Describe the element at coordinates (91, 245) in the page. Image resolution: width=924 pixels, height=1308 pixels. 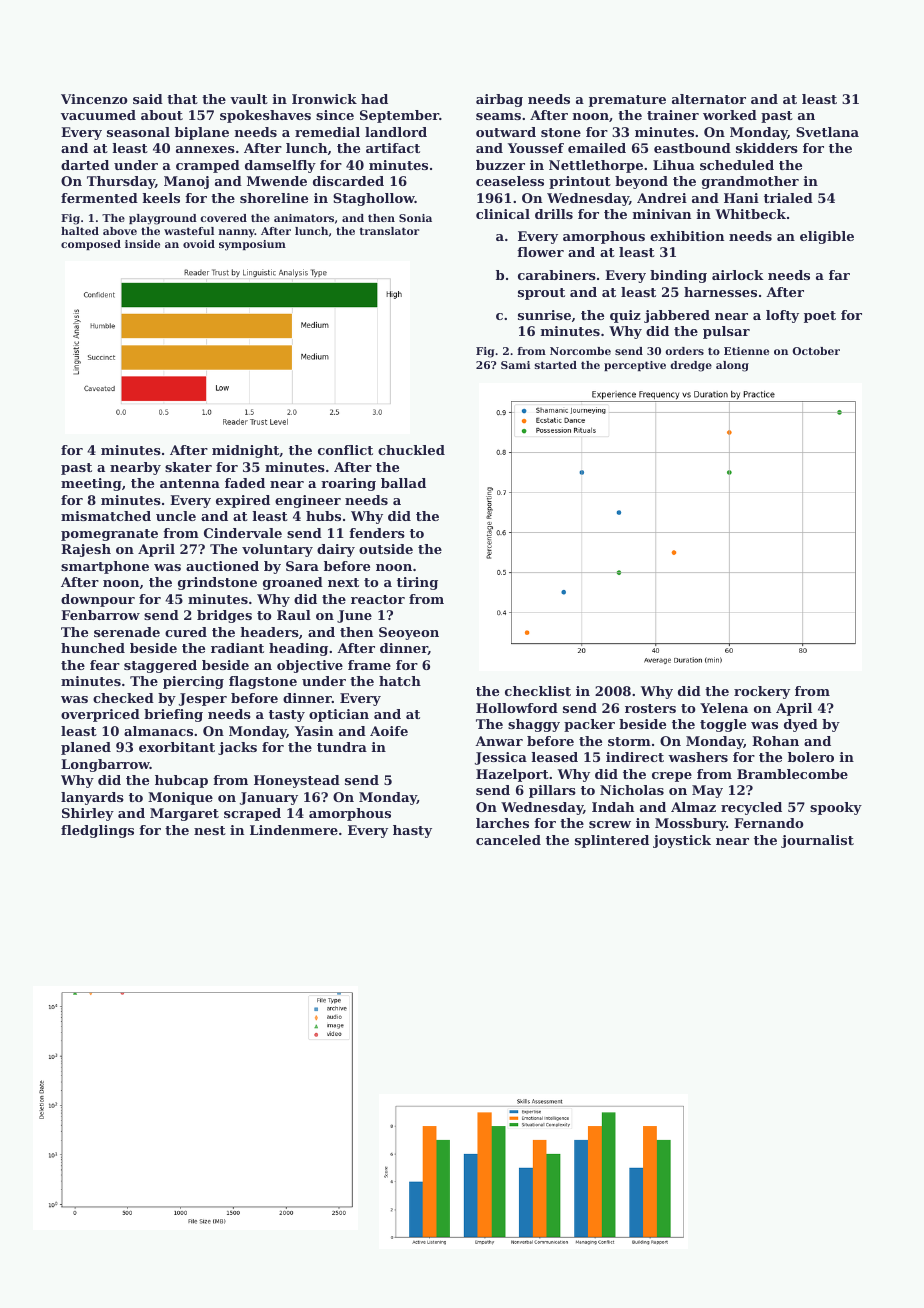
I see `composed` at that location.
